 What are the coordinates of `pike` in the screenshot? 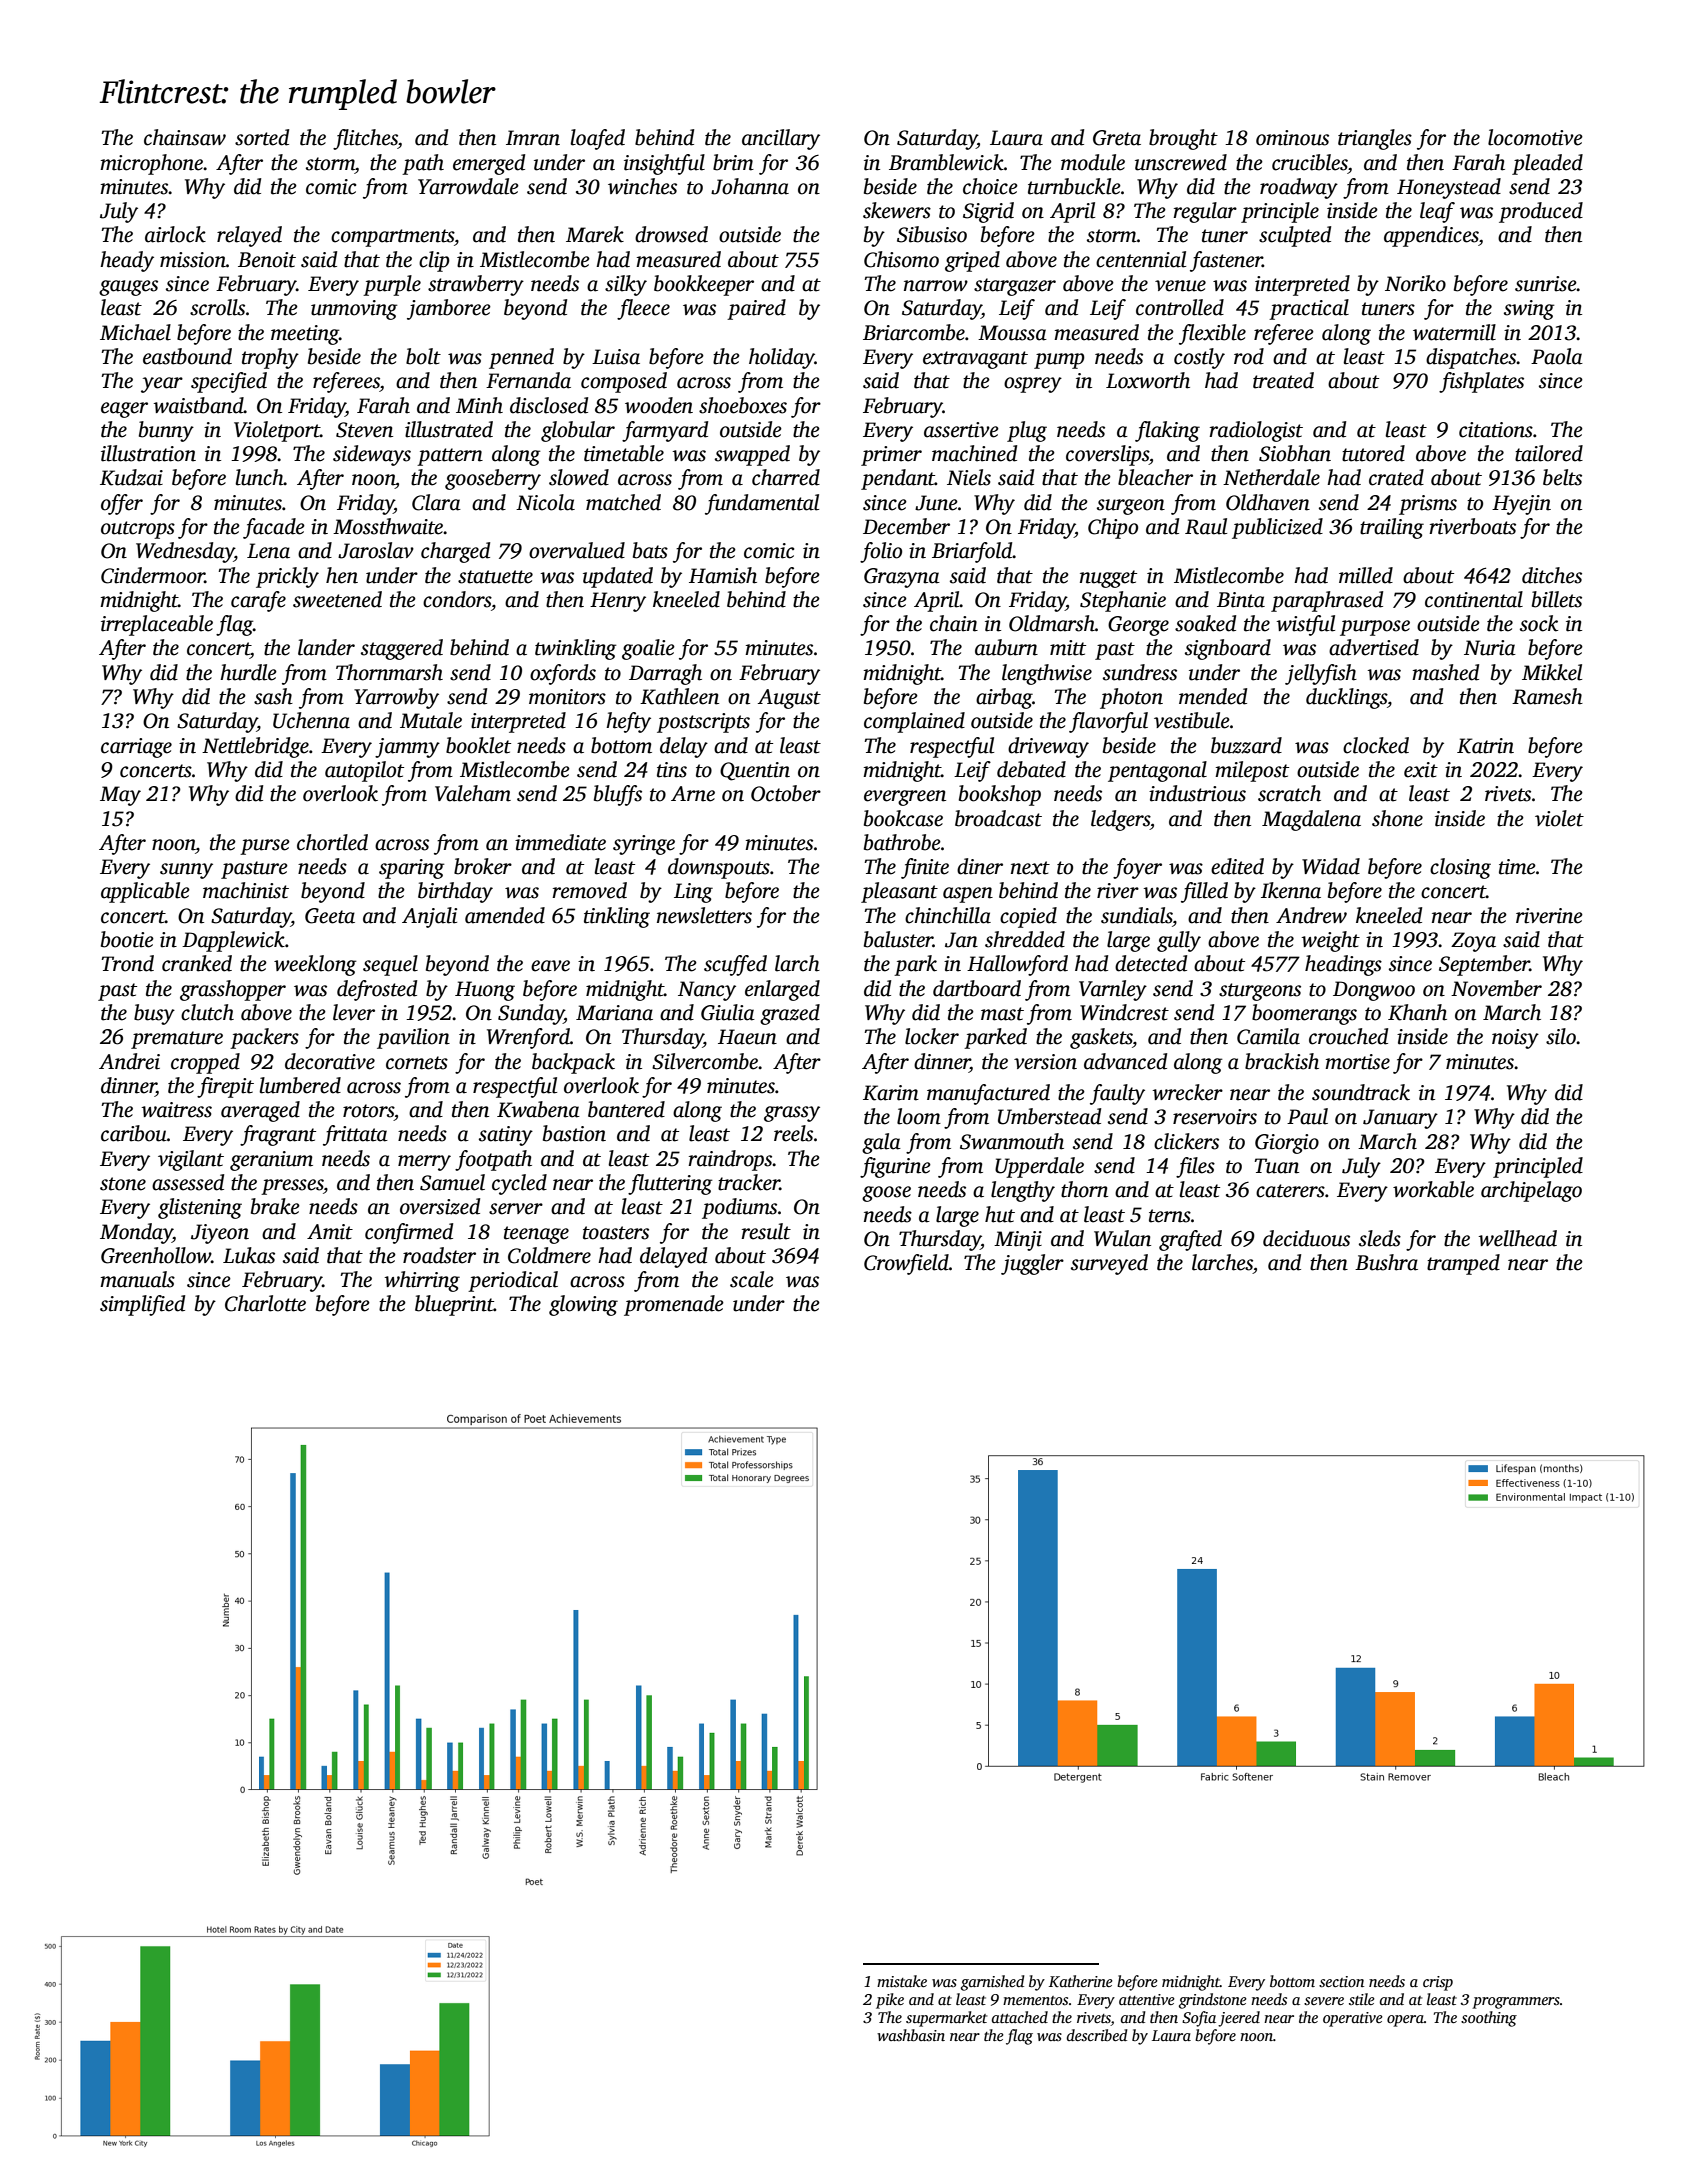 It's located at (890, 2001).
